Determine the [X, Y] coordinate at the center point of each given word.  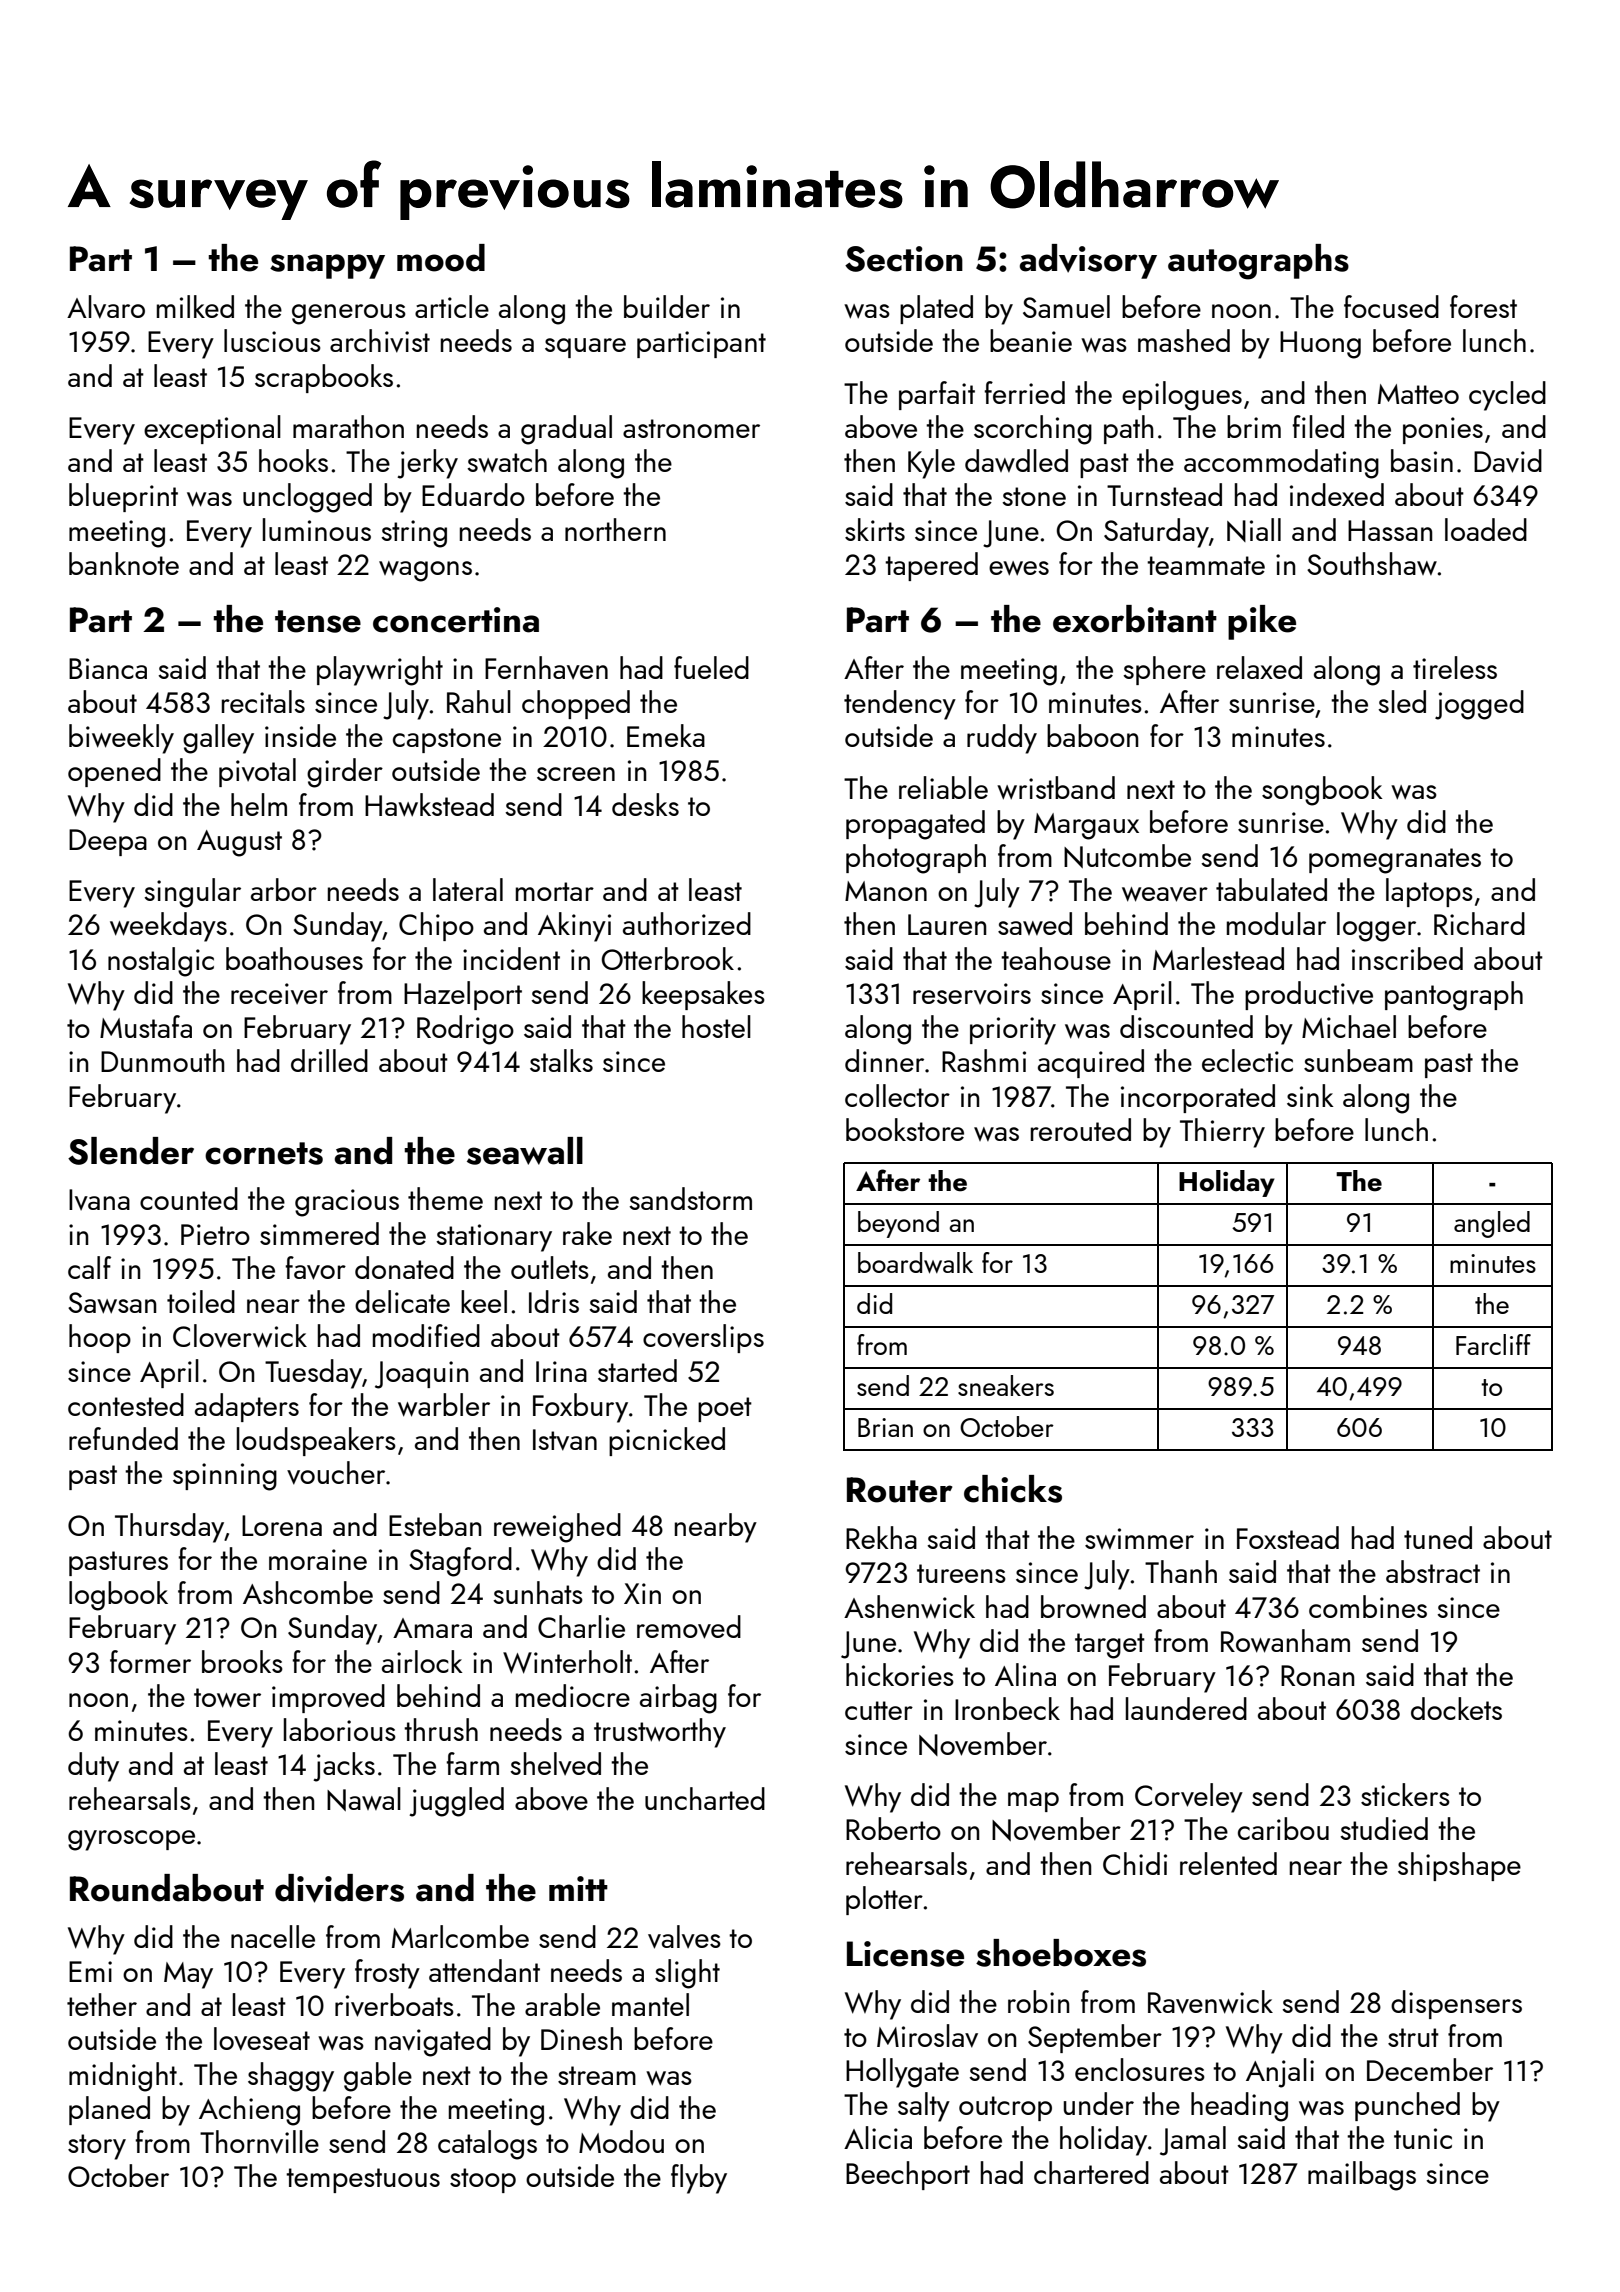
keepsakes [703, 995]
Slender [131, 1151]
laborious [340, 1729]
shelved [555, 1764]
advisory [1088, 261]
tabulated [1271, 889]
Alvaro [106, 307]
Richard [1479, 923]
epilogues [1182, 396]
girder [345, 773]
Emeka [666, 735]
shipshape [1459, 1866]
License [905, 1954]
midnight [123, 2077]
